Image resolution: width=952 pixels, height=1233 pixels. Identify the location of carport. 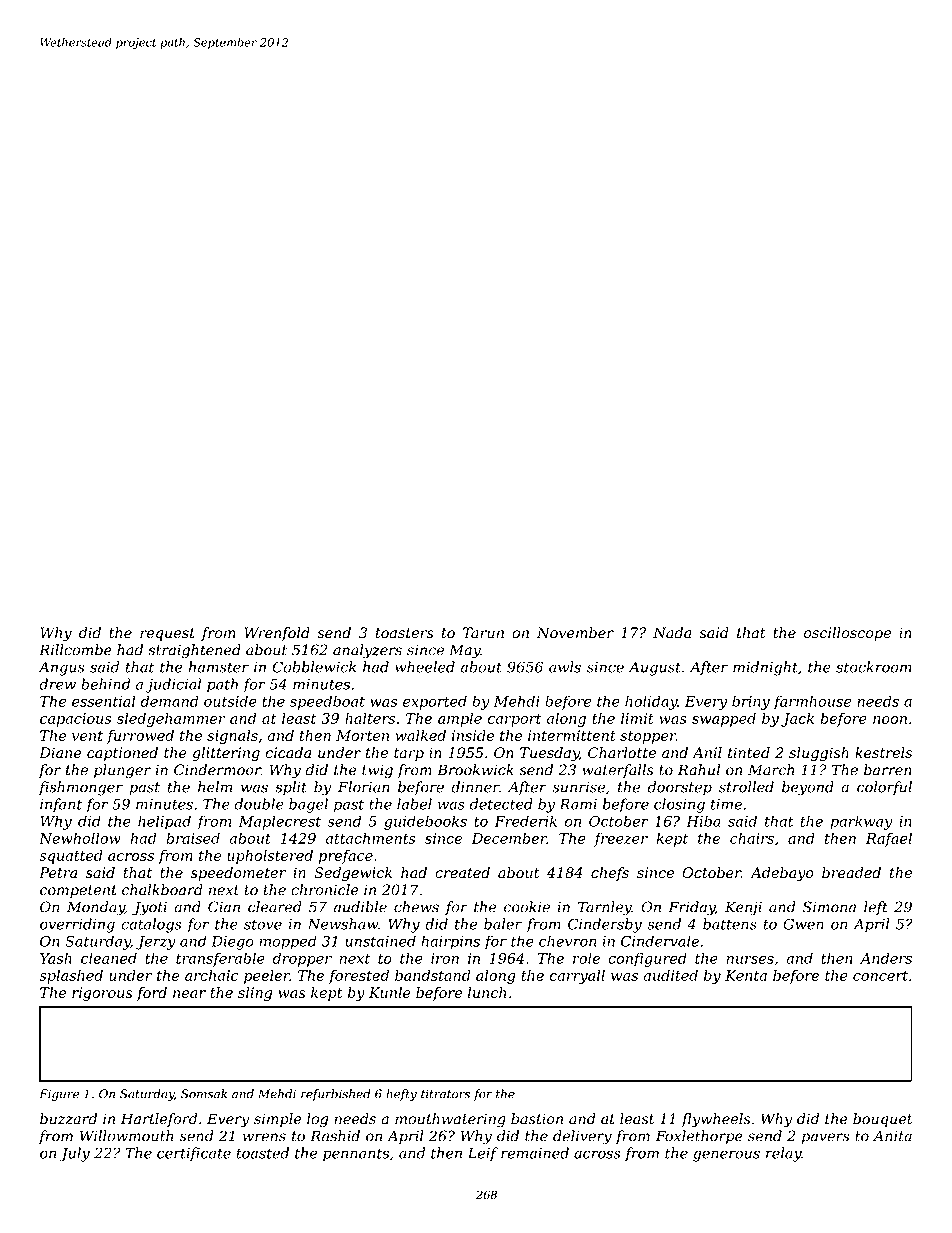
(514, 720).
